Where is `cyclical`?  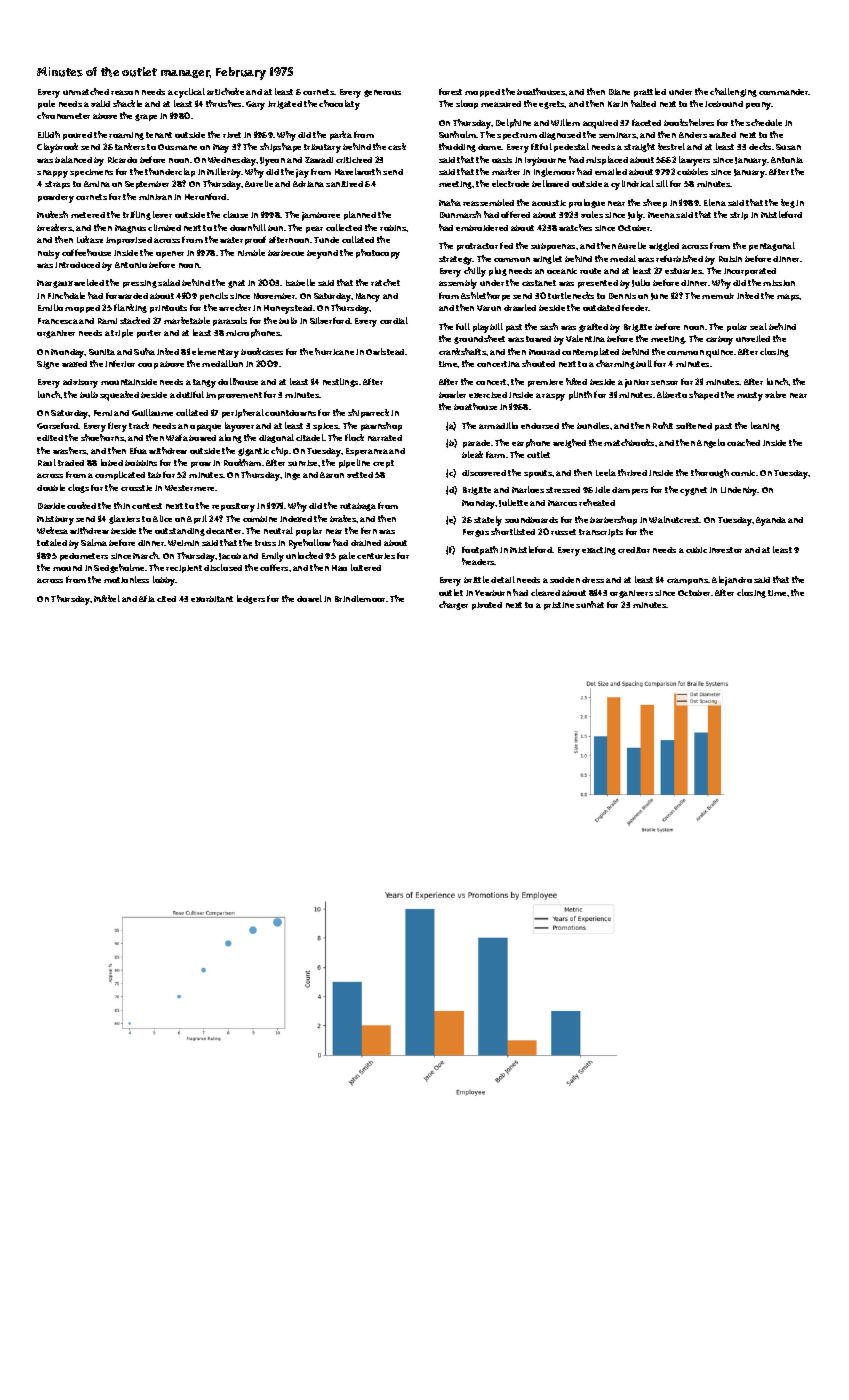
cyclical is located at coordinates (189, 93).
